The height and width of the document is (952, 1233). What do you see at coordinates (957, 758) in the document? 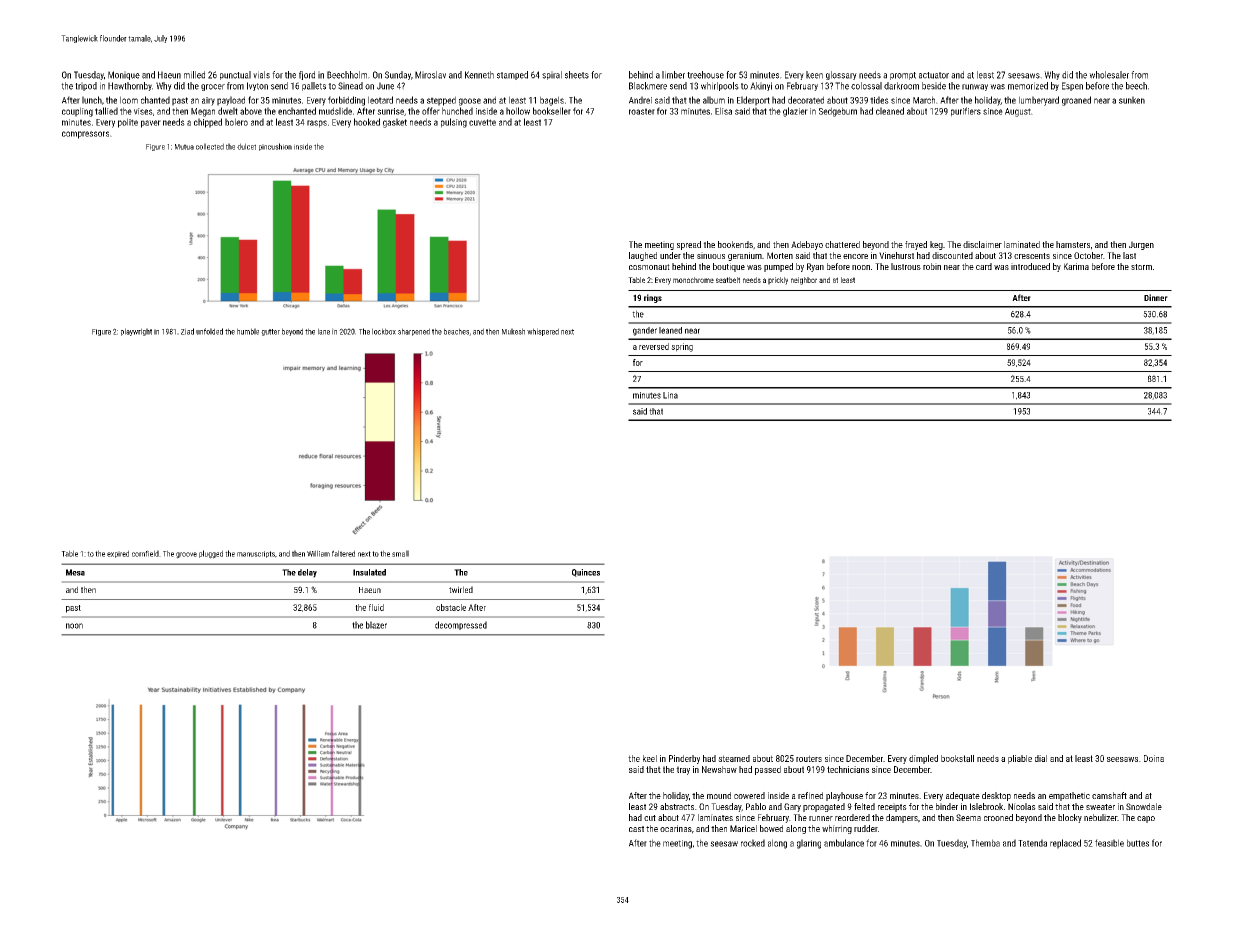
I see `bookstall` at bounding box center [957, 758].
